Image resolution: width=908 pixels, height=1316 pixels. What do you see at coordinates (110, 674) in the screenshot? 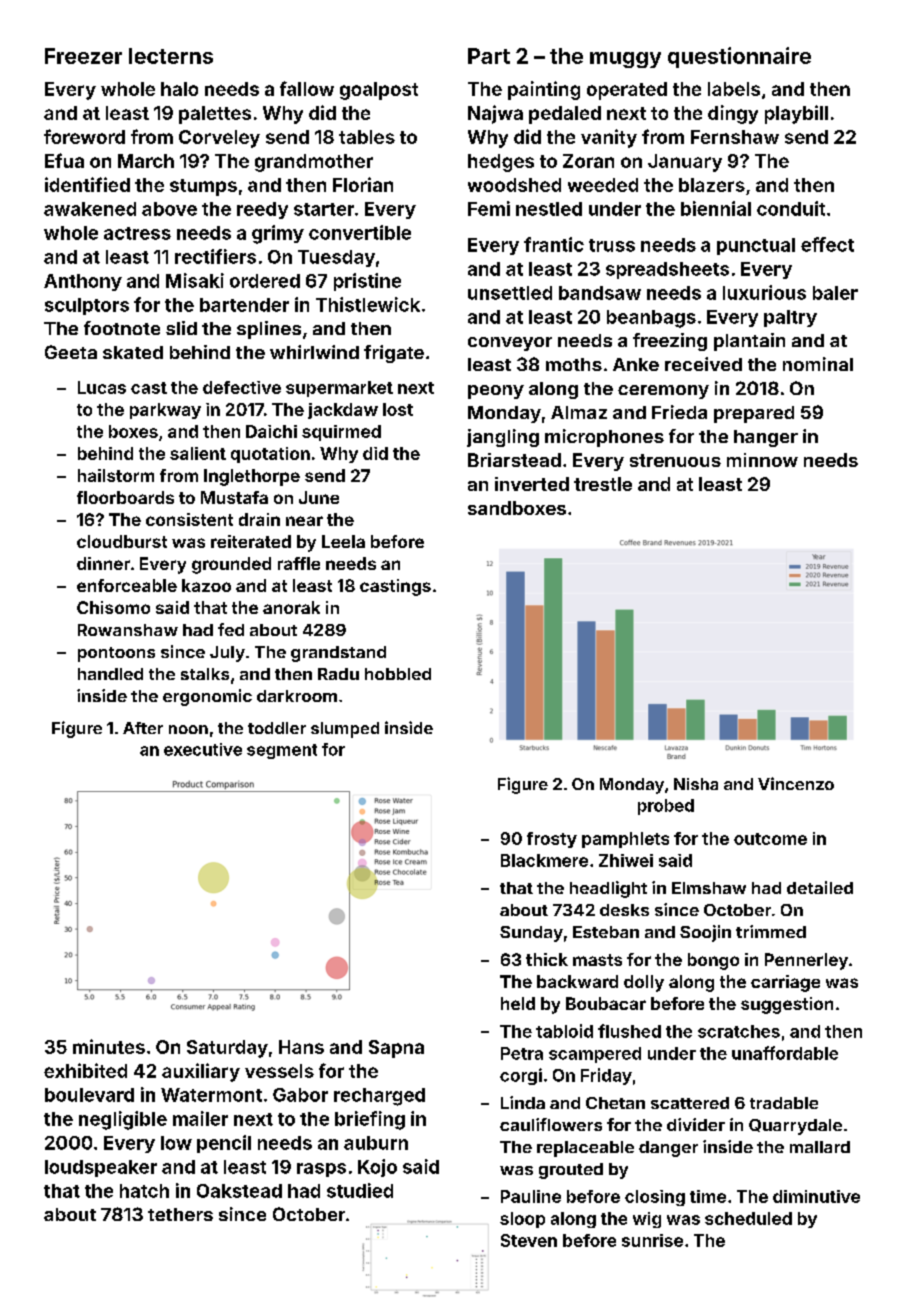
I see `handled` at bounding box center [110, 674].
